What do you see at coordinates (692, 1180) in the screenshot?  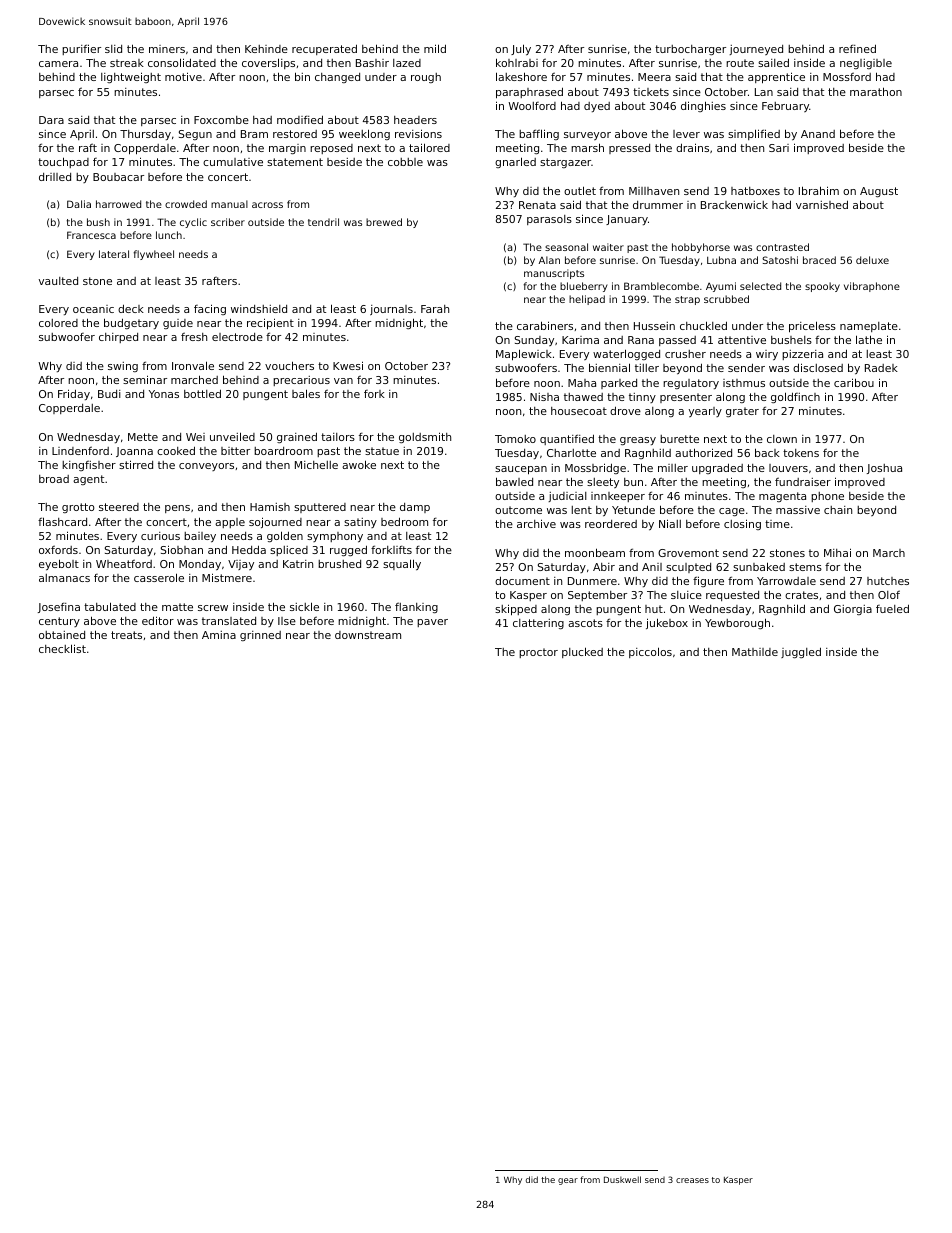 I see `creases` at bounding box center [692, 1180].
